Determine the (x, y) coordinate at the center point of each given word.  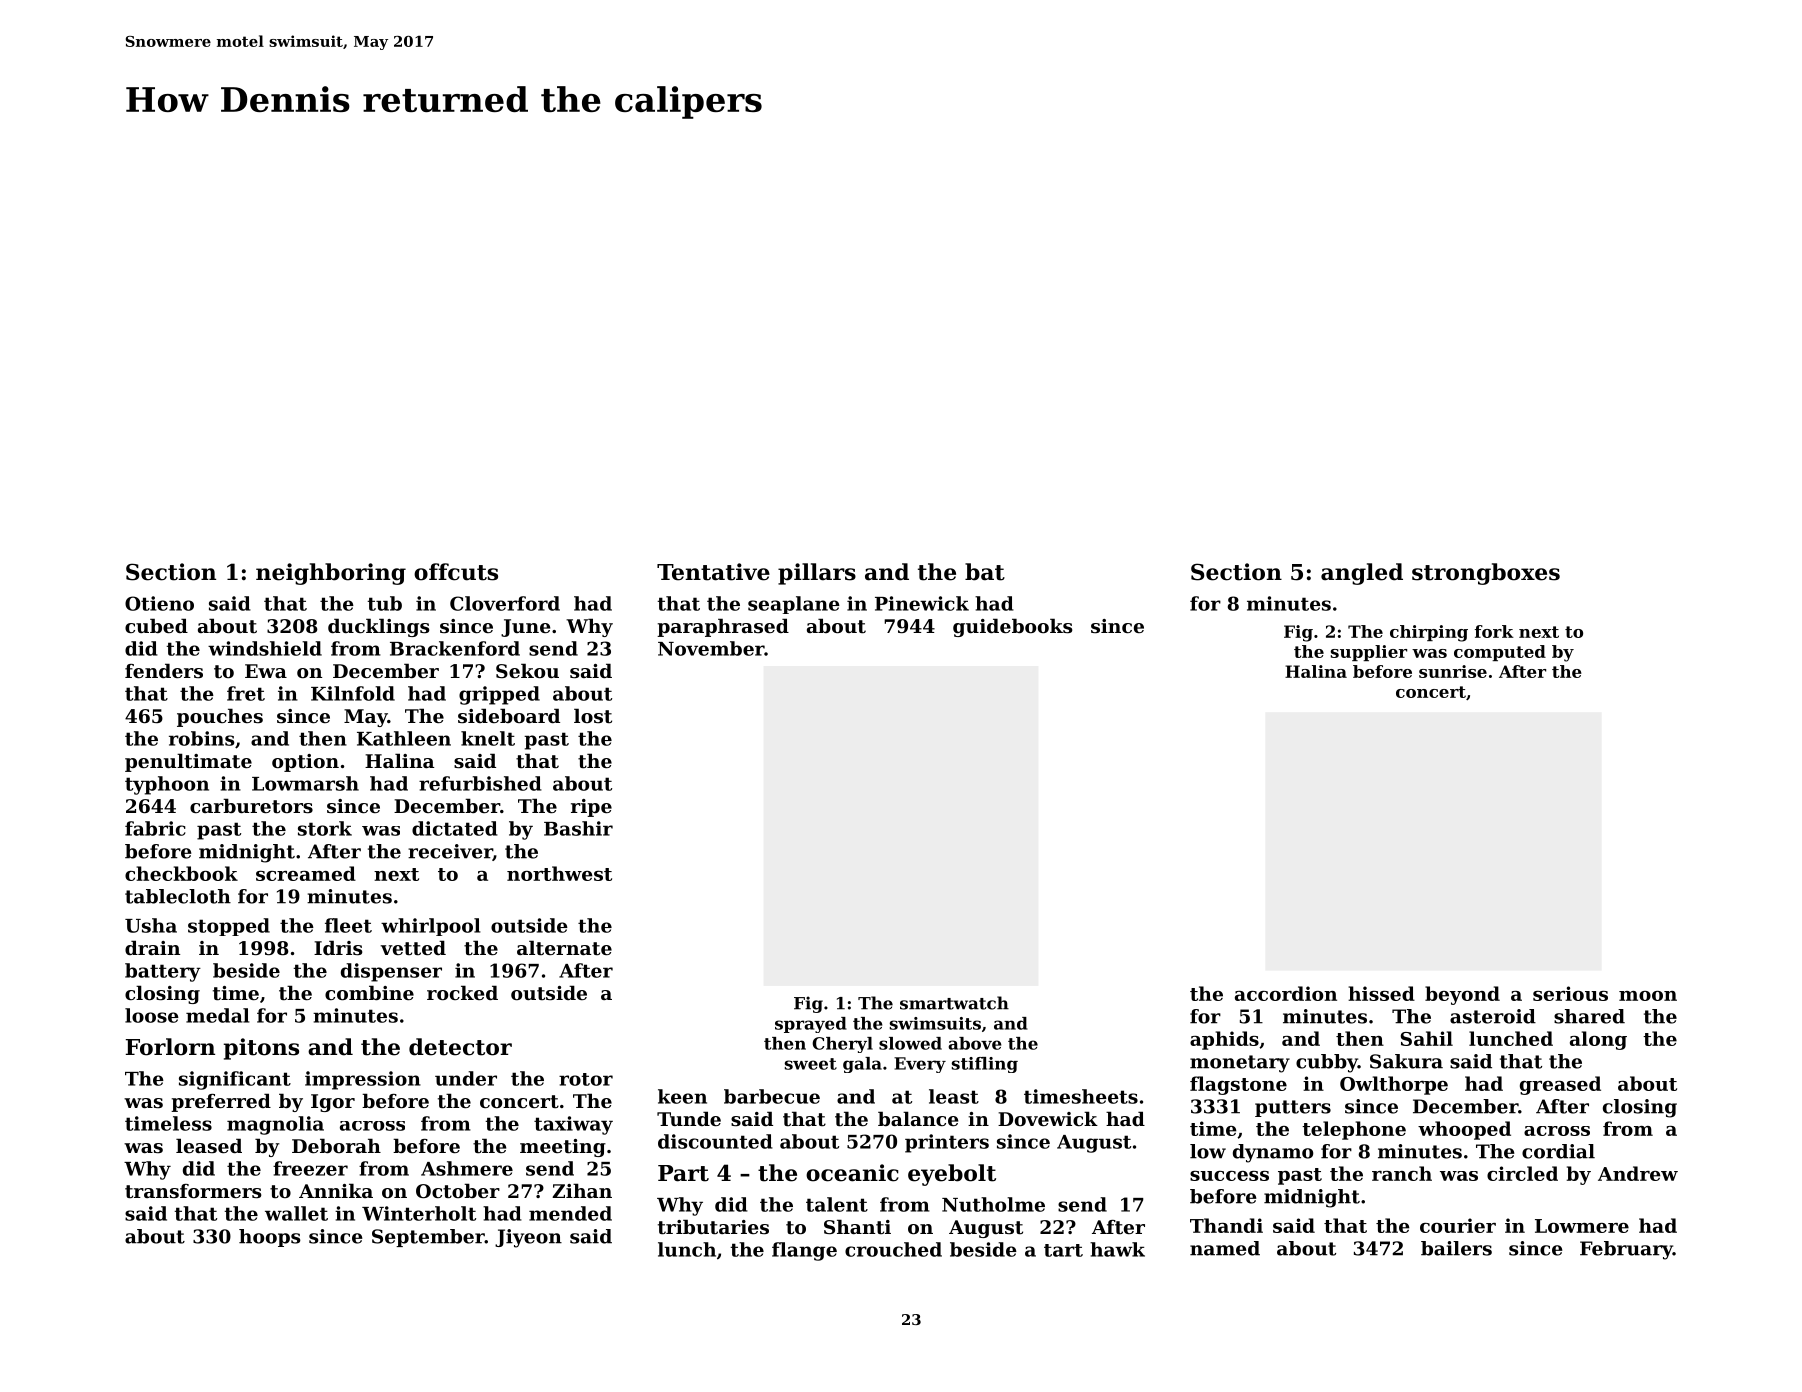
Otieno (159, 603)
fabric (155, 828)
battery (163, 972)
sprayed (811, 1025)
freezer (310, 1168)
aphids (1224, 1040)
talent (837, 1204)
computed (1500, 653)
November (711, 648)
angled (1362, 574)
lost (593, 716)
